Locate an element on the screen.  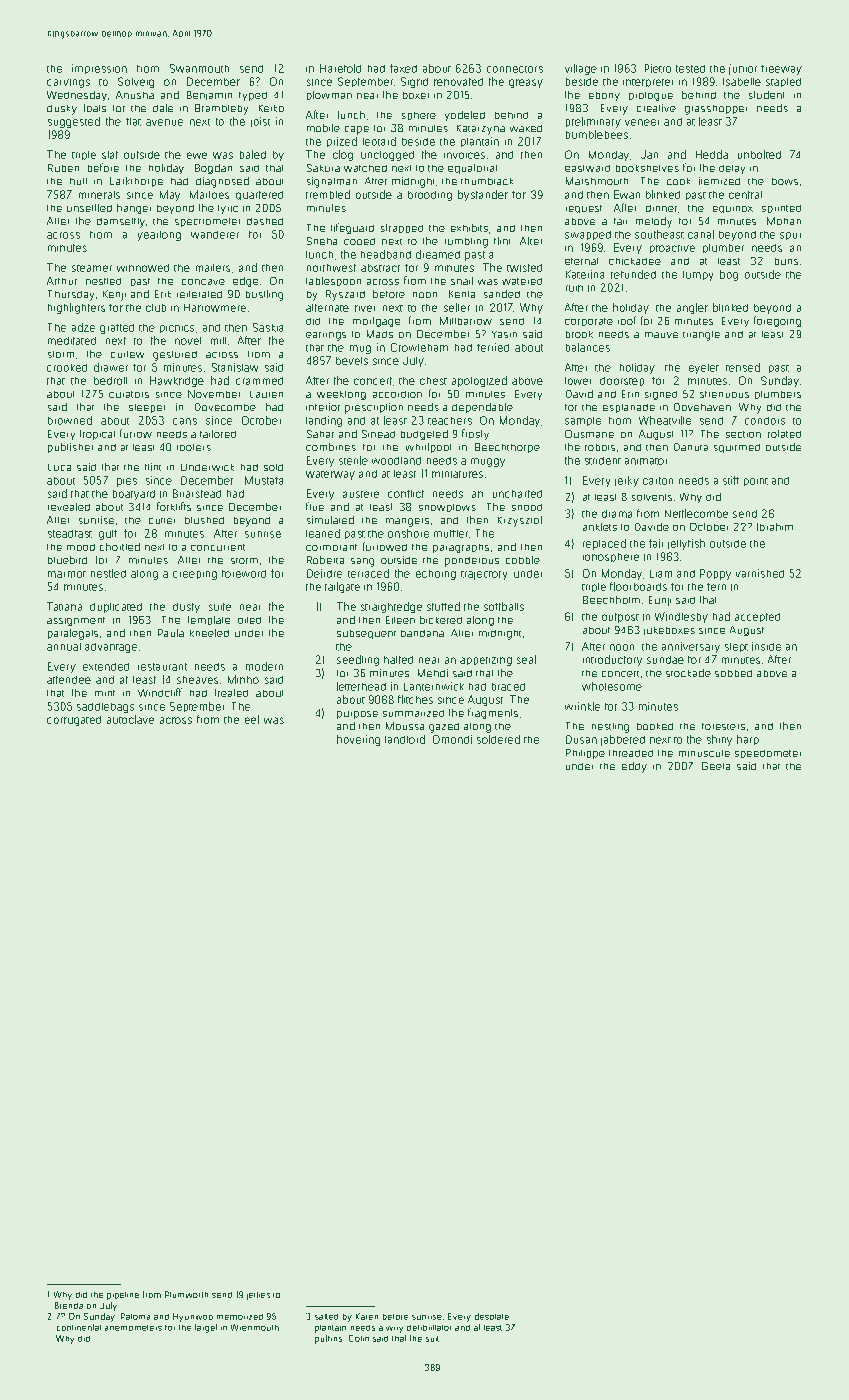
continental is located at coordinates (79, 1327).
